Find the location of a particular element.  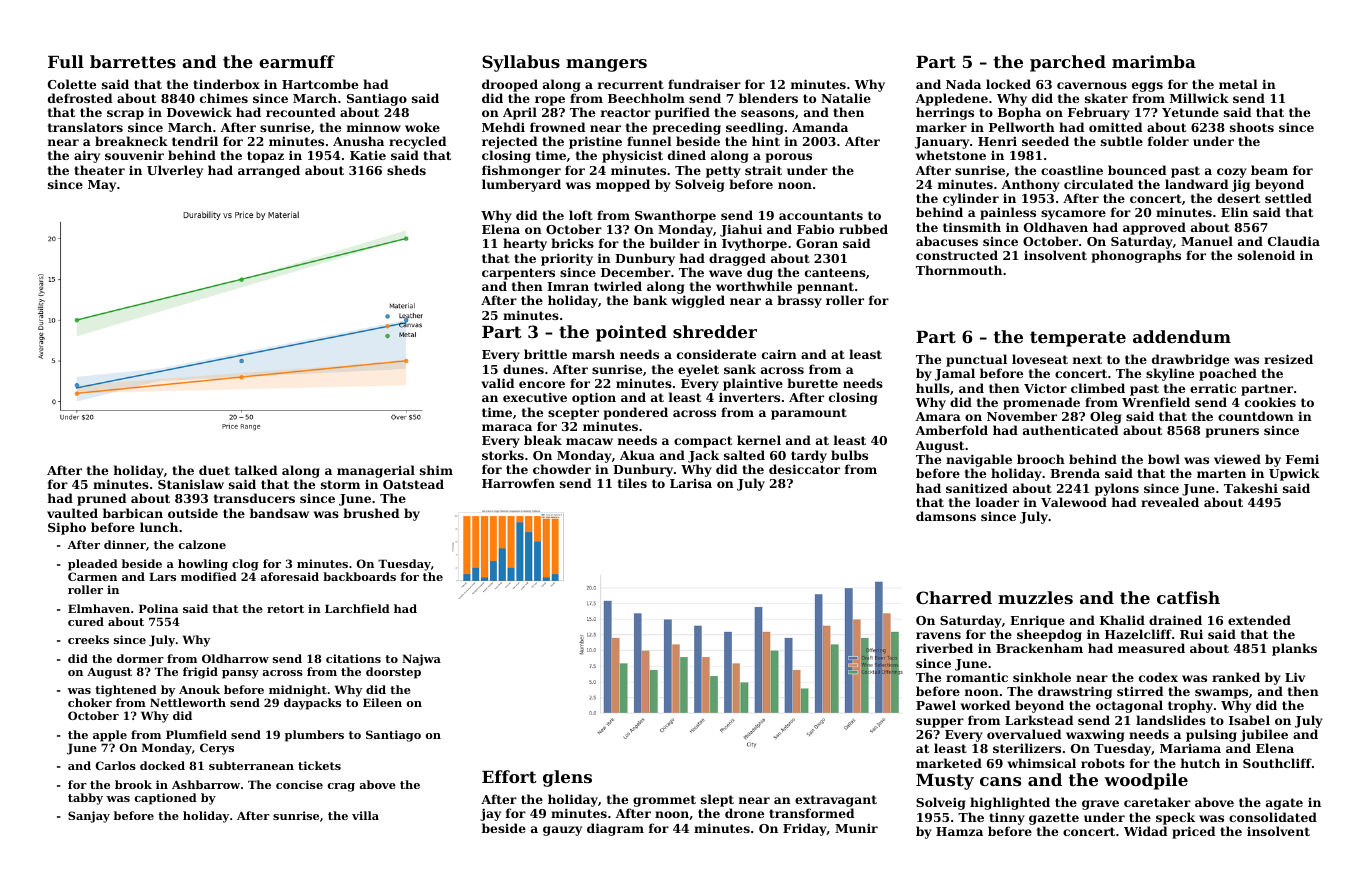

dormer is located at coordinates (140, 658).
